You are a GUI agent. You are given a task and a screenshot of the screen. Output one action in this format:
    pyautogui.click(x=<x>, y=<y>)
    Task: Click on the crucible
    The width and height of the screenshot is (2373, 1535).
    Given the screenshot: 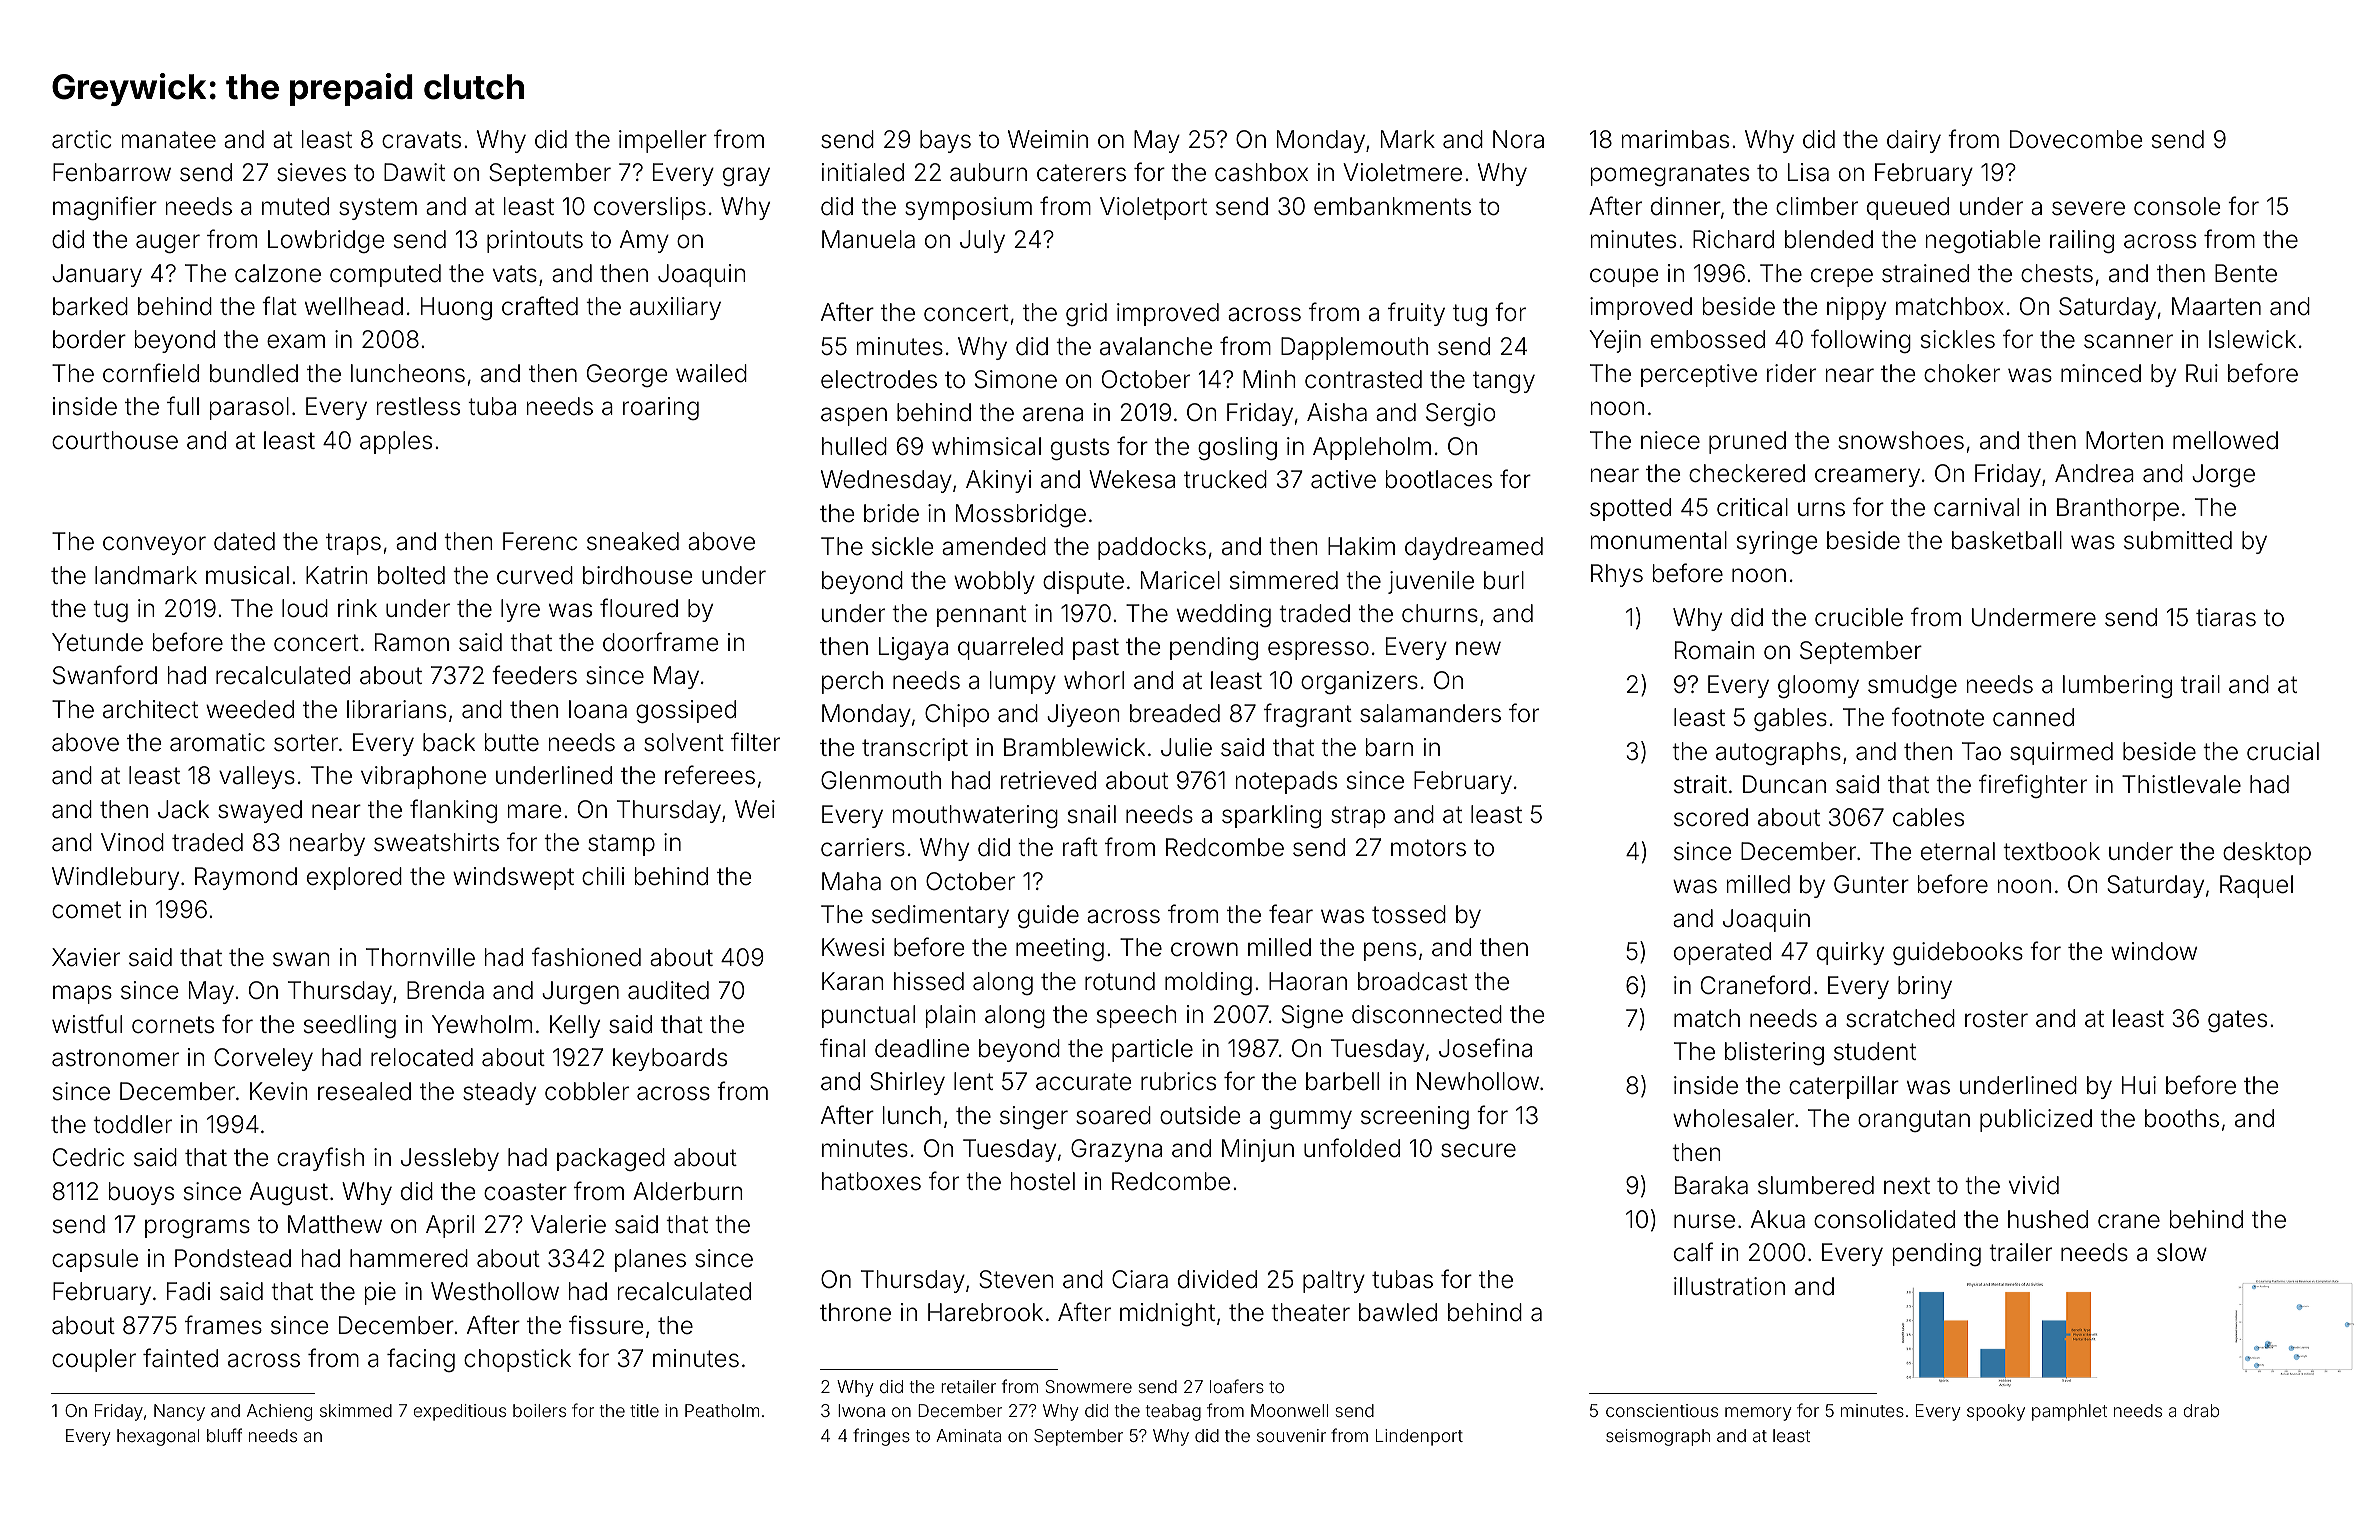 What is the action you would take?
    pyautogui.click(x=1859, y=617)
